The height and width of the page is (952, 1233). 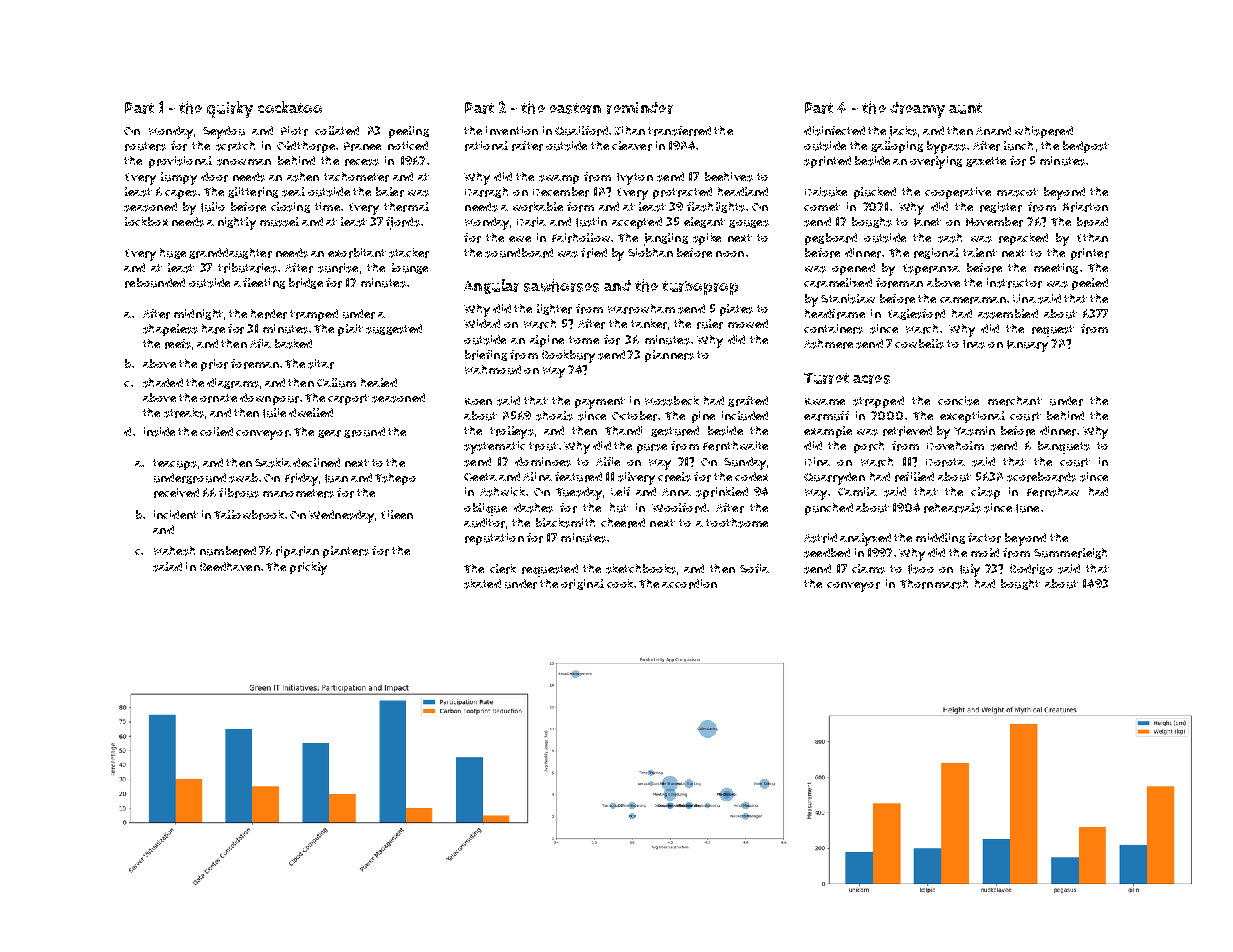 I want to click on register, so click(x=1001, y=207).
